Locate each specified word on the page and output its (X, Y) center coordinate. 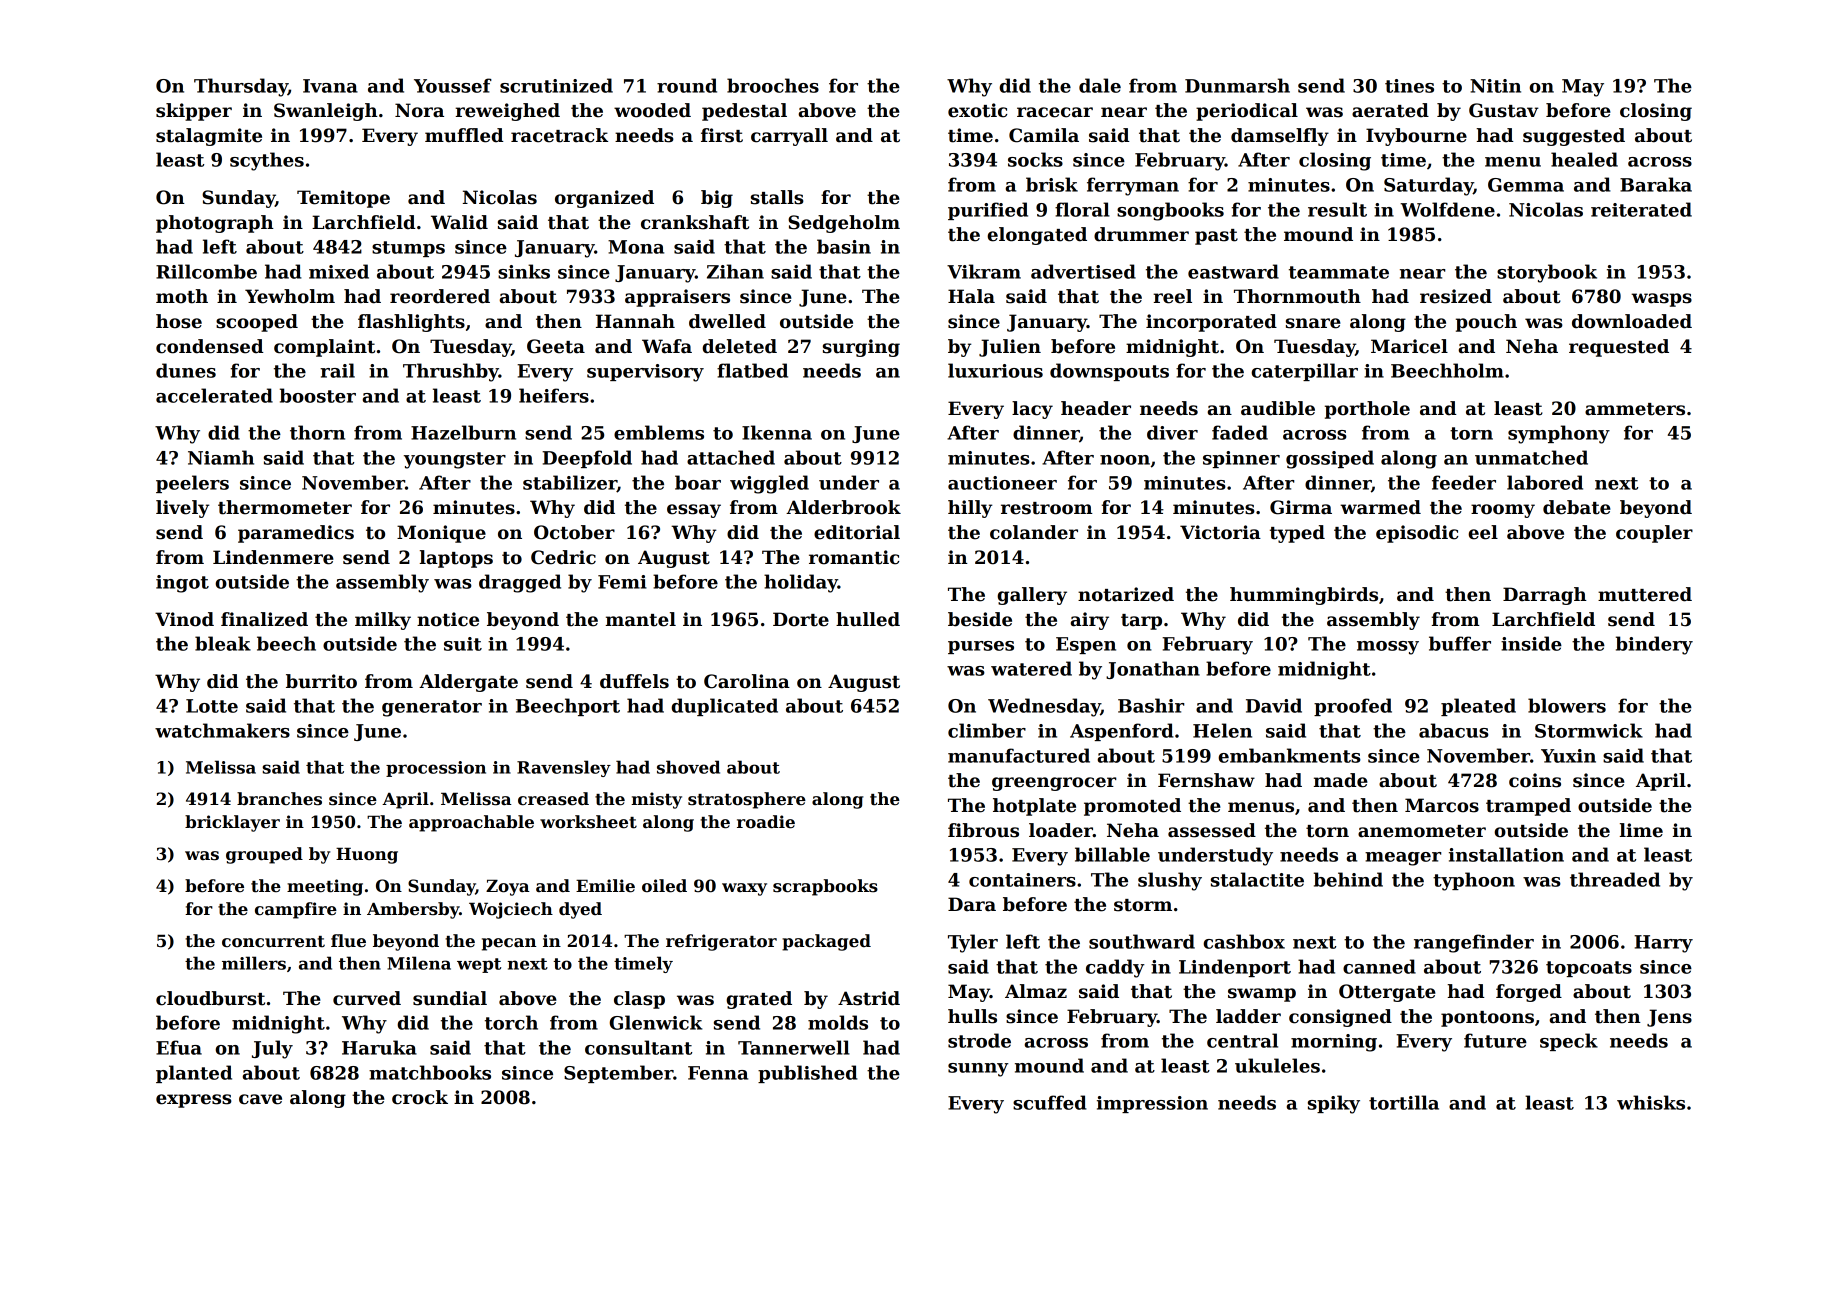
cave (260, 1099)
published (808, 1074)
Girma (1301, 507)
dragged (520, 583)
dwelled (727, 321)
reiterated (1641, 209)
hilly (970, 509)
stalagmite (209, 137)
